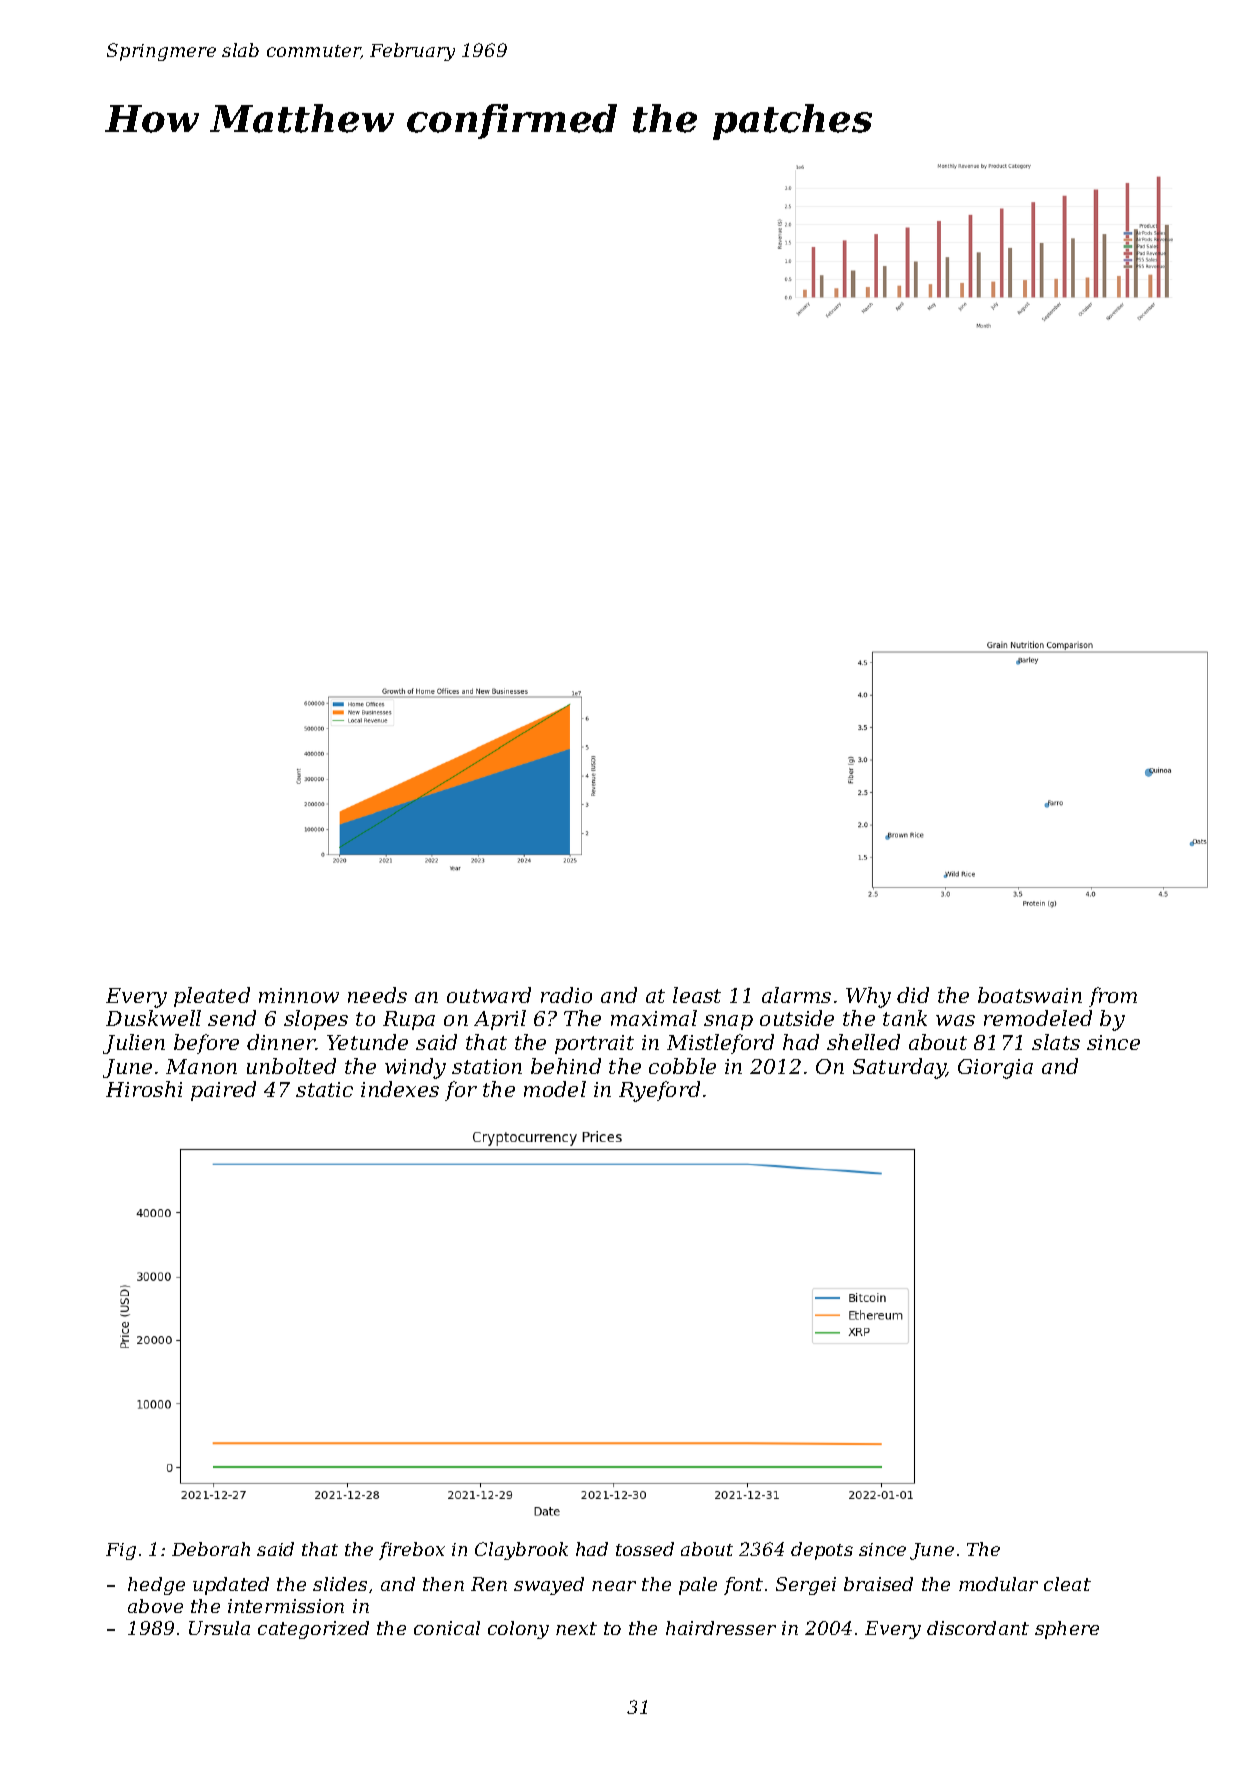 The image size is (1255, 1774). What do you see at coordinates (299, 995) in the image?
I see `minnow` at bounding box center [299, 995].
